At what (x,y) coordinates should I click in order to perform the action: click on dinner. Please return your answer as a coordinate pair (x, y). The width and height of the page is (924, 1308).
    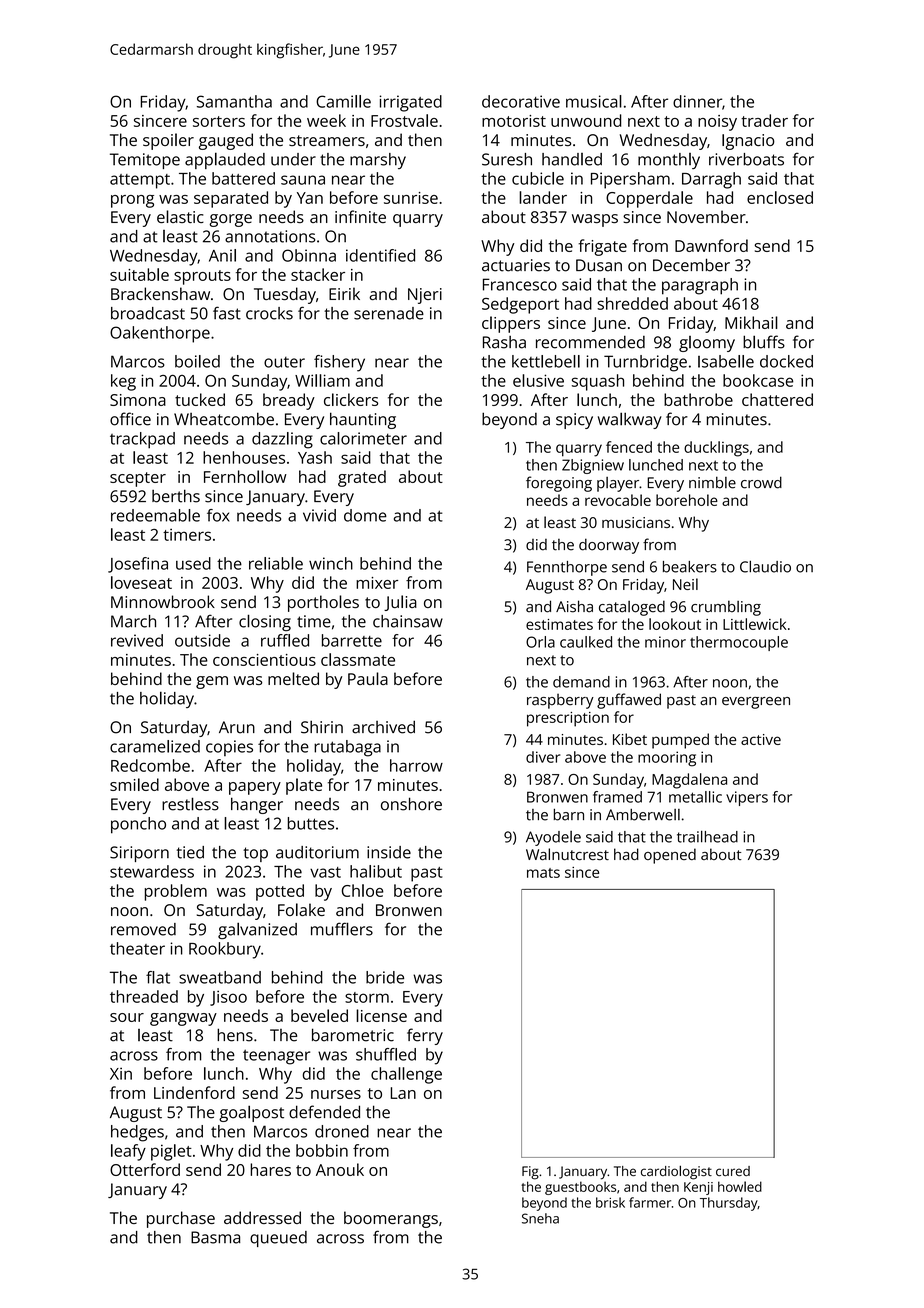
    Looking at the image, I should click on (697, 101).
